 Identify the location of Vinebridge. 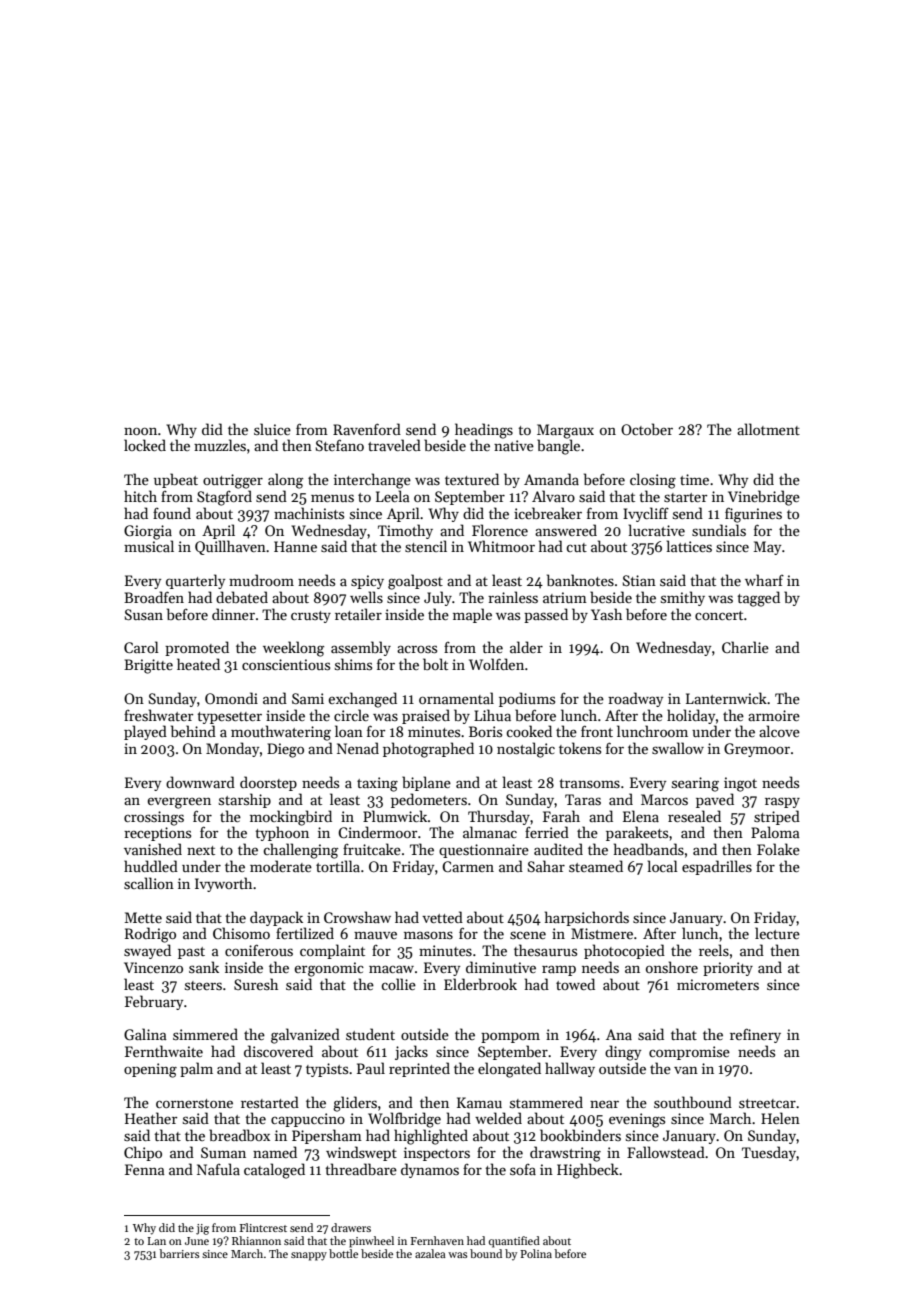
(764, 498).
